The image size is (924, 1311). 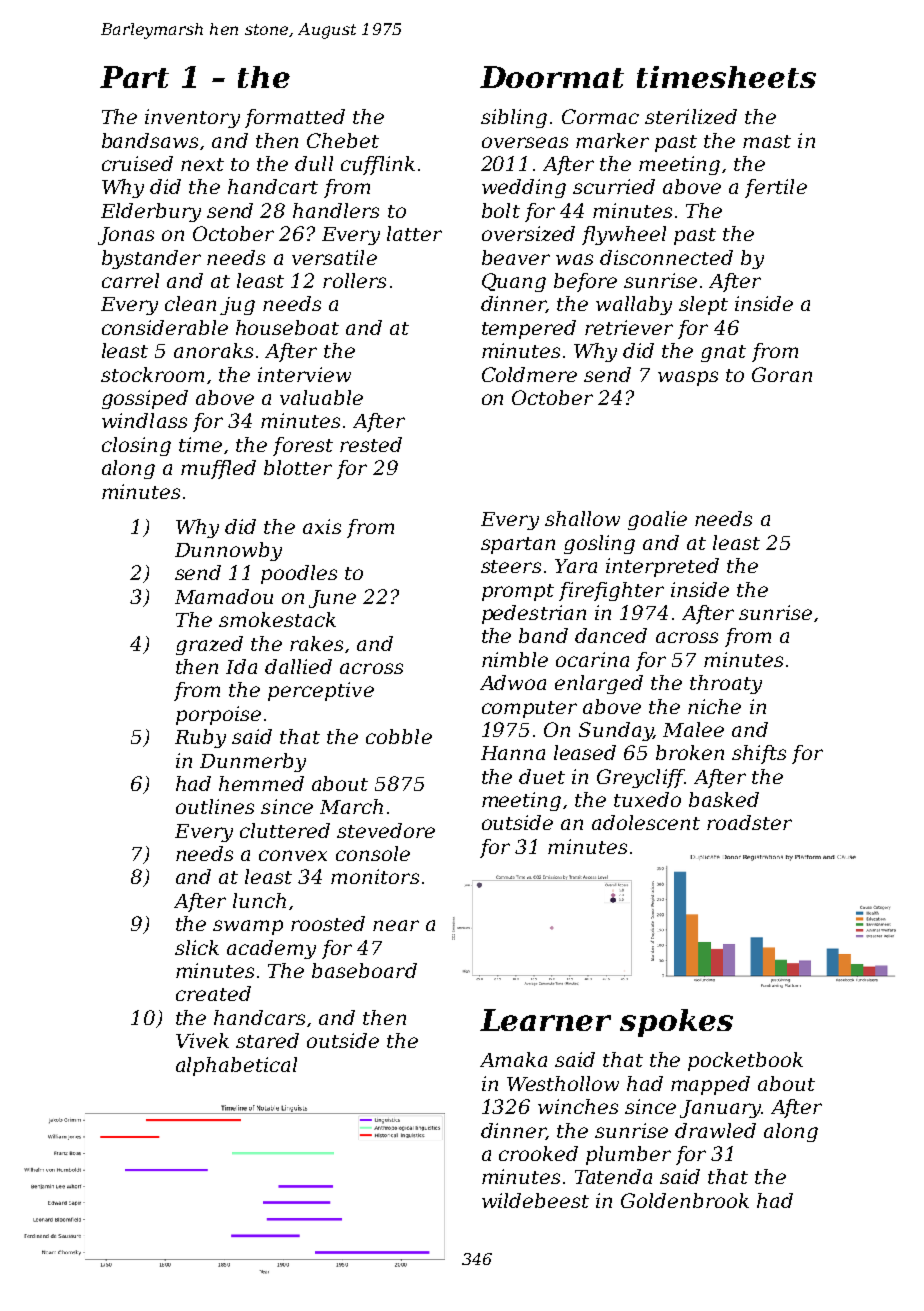 I want to click on disconnected, so click(x=666, y=257).
